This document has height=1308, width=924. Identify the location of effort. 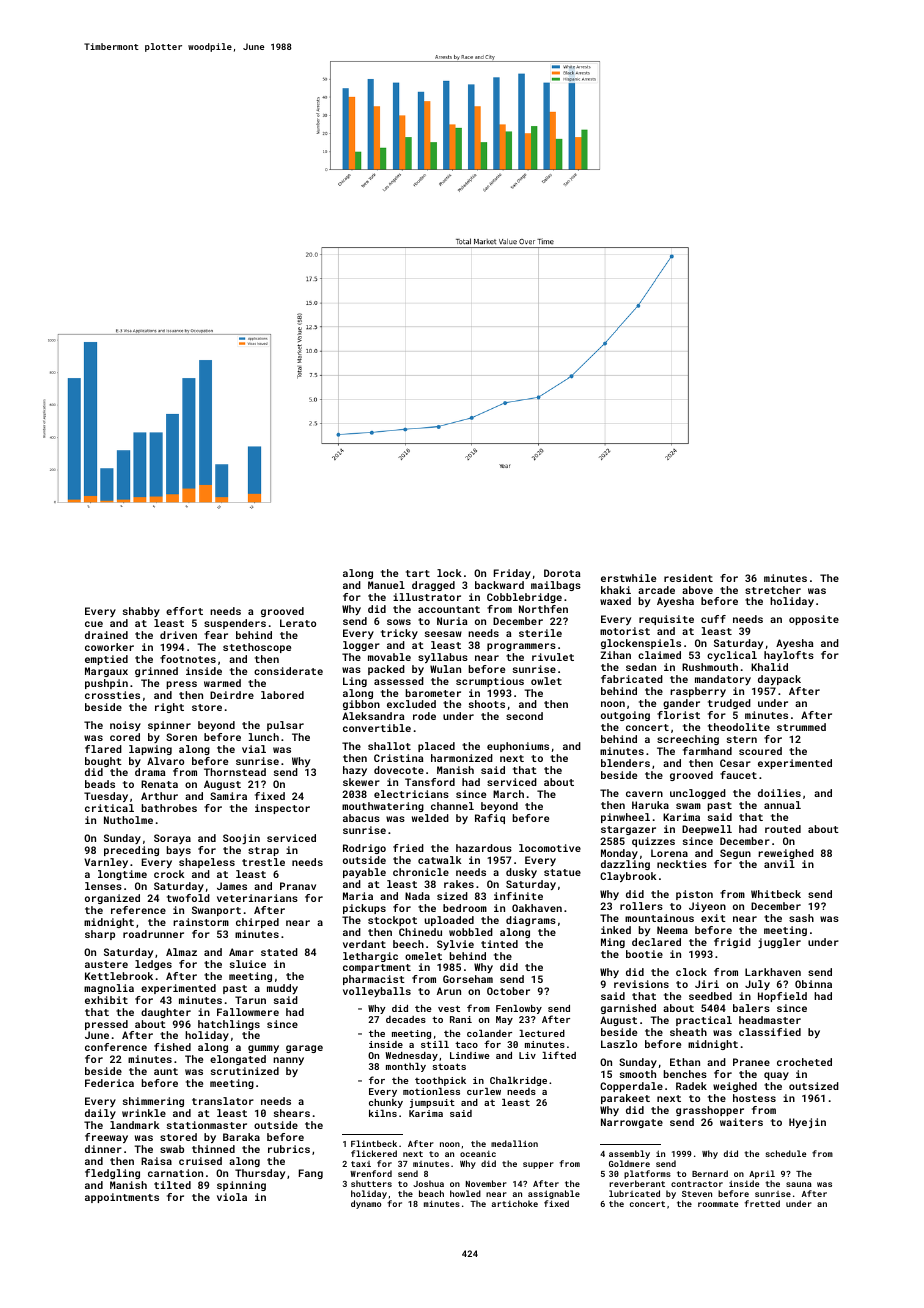
(184, 611).
